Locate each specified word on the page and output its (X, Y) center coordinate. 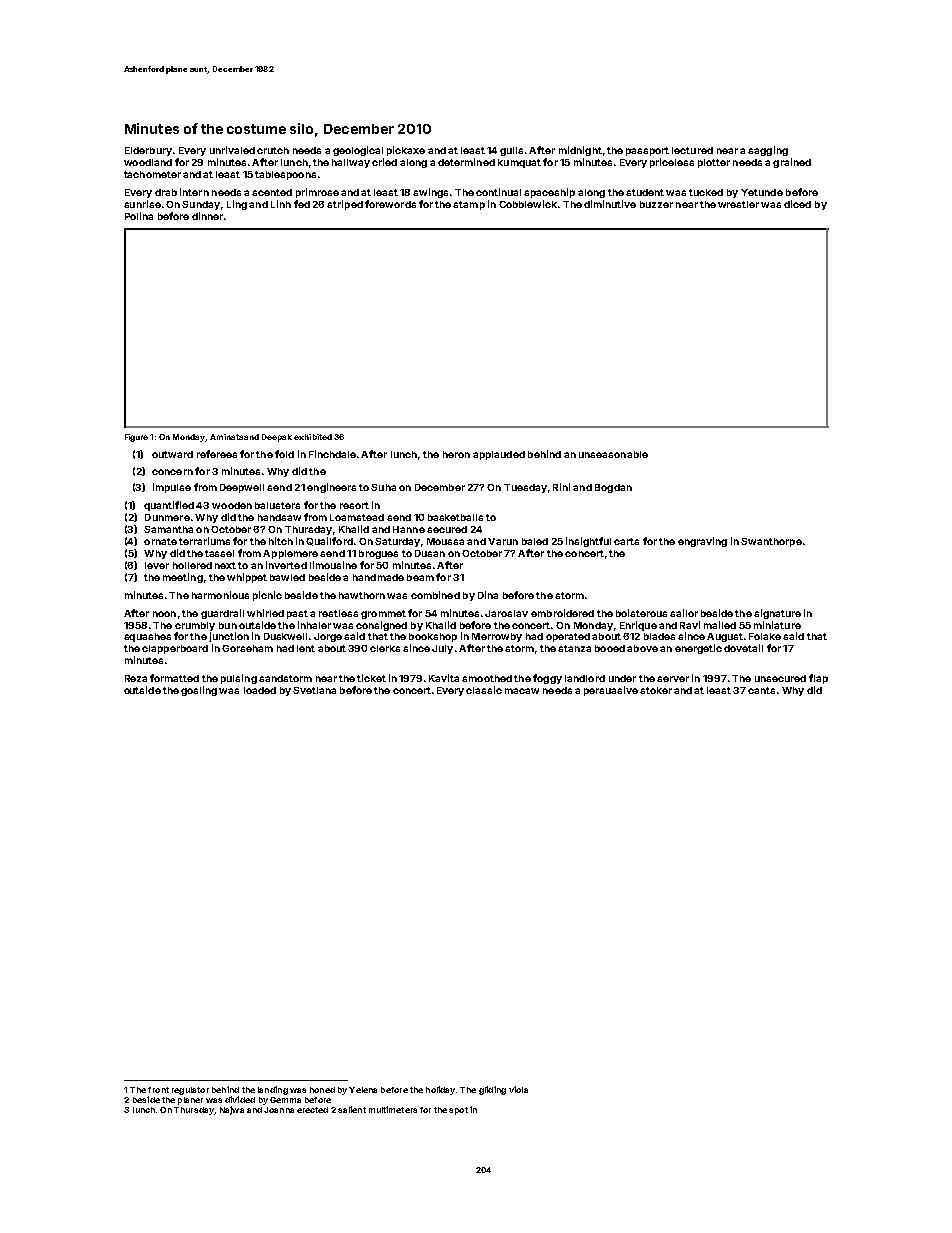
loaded (260, 690)
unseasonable (613, 454)
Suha (383, 487)
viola (518, 1089)
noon (164, 614)
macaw (522, 691)
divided (240, 1099)
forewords (390, 204)
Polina (139, 216)
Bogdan (613, 488)
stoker (656, 690)
